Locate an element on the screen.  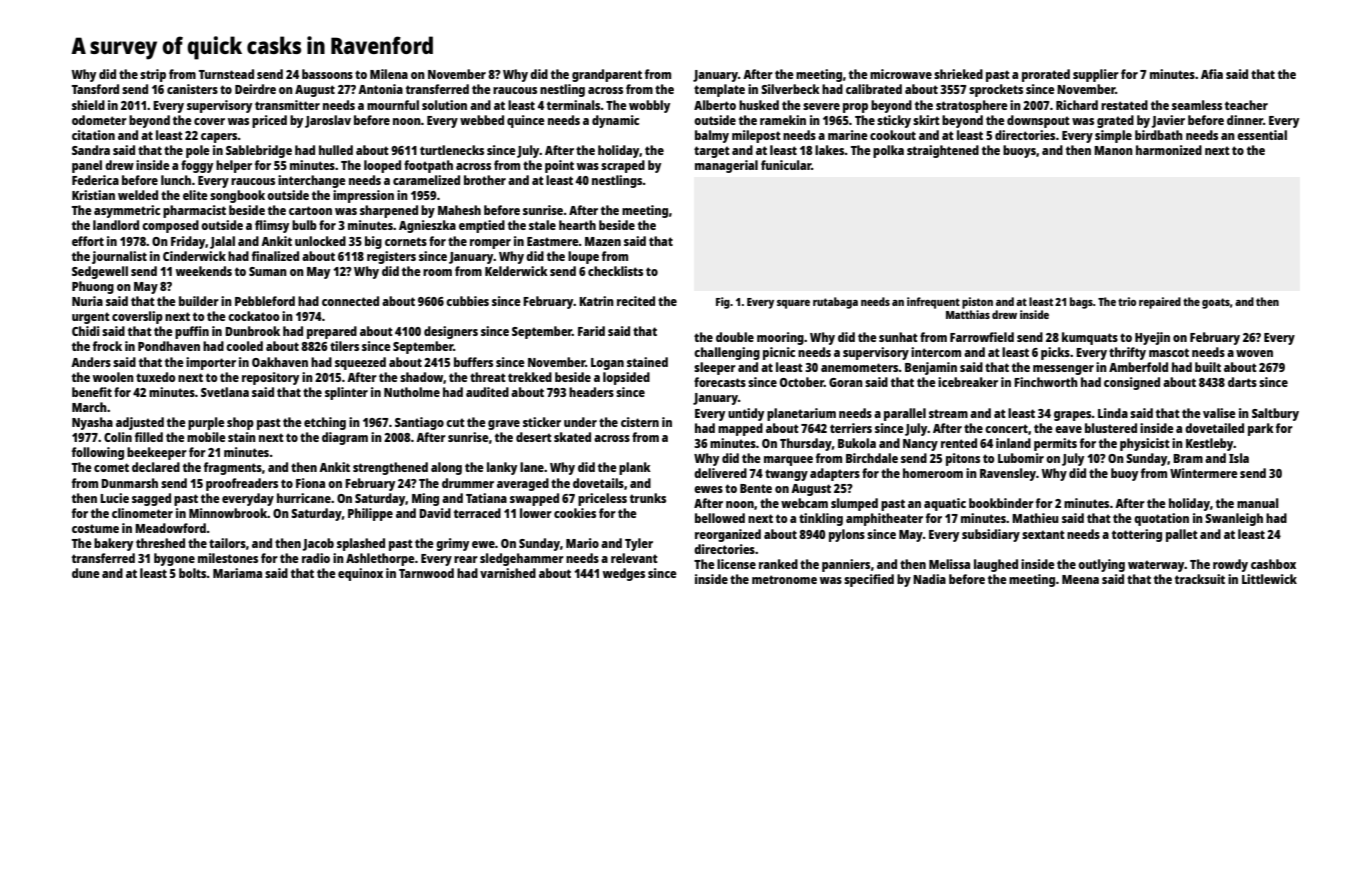
ramekin is located at coordinates (783, 120).
